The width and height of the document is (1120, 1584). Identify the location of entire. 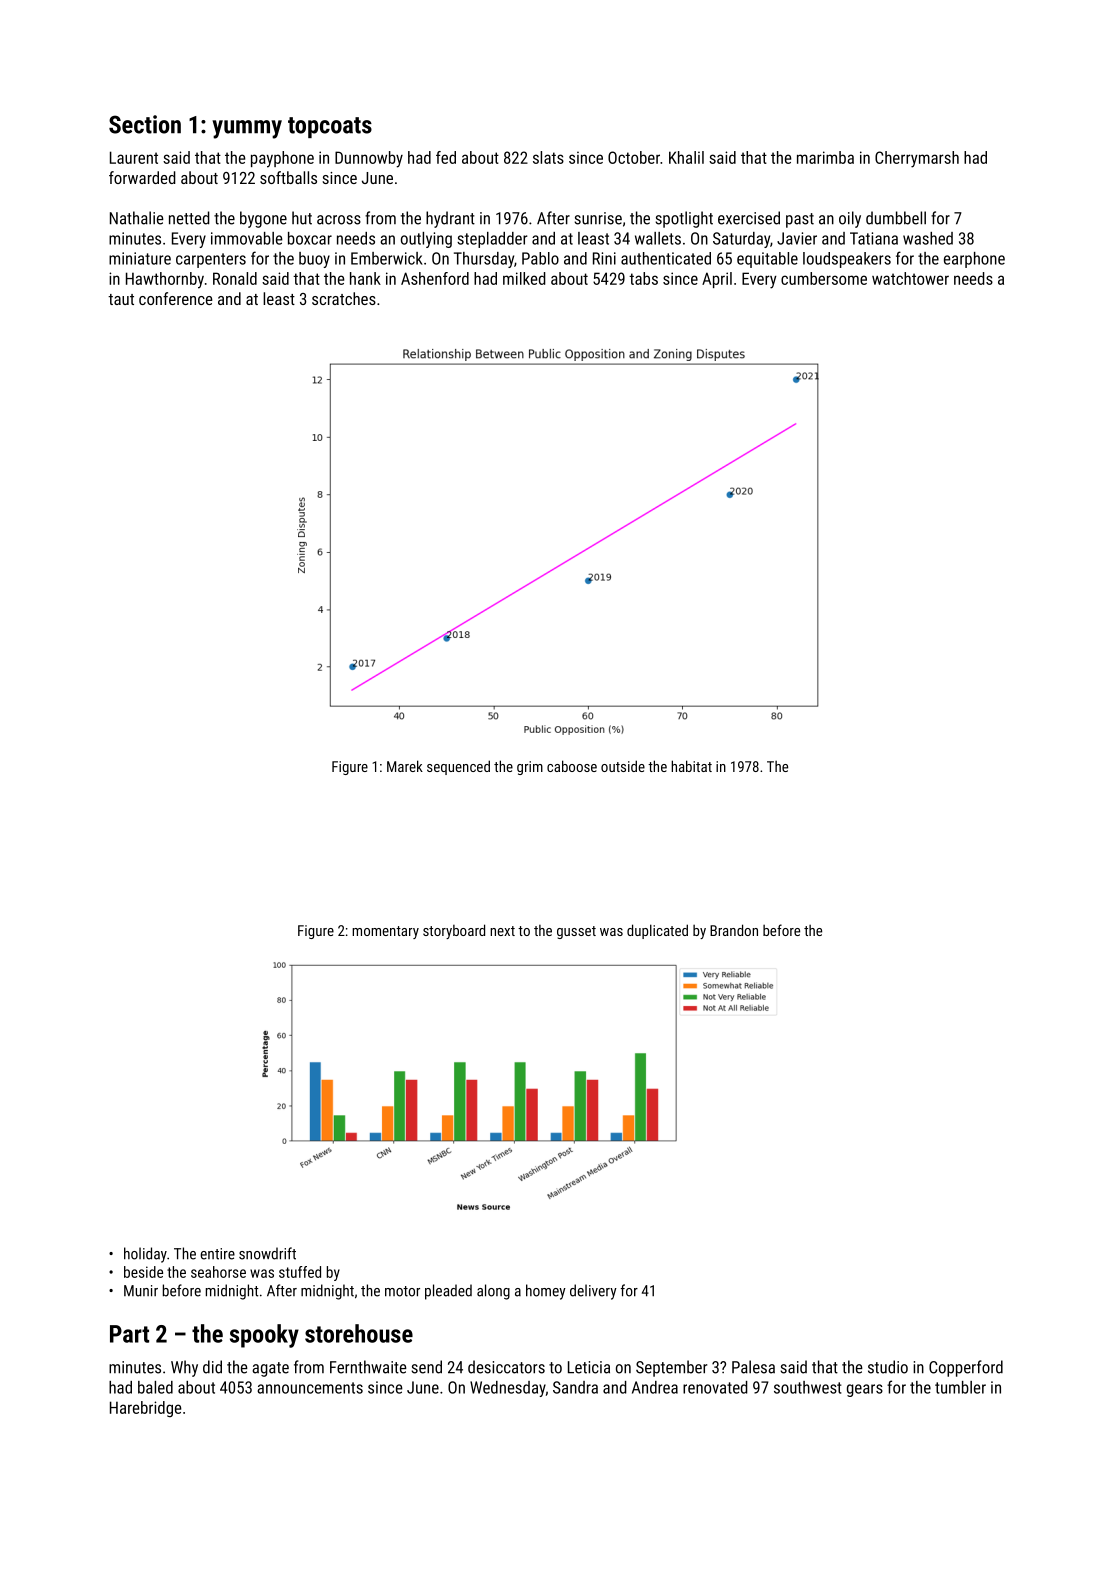
(217, 1254).
